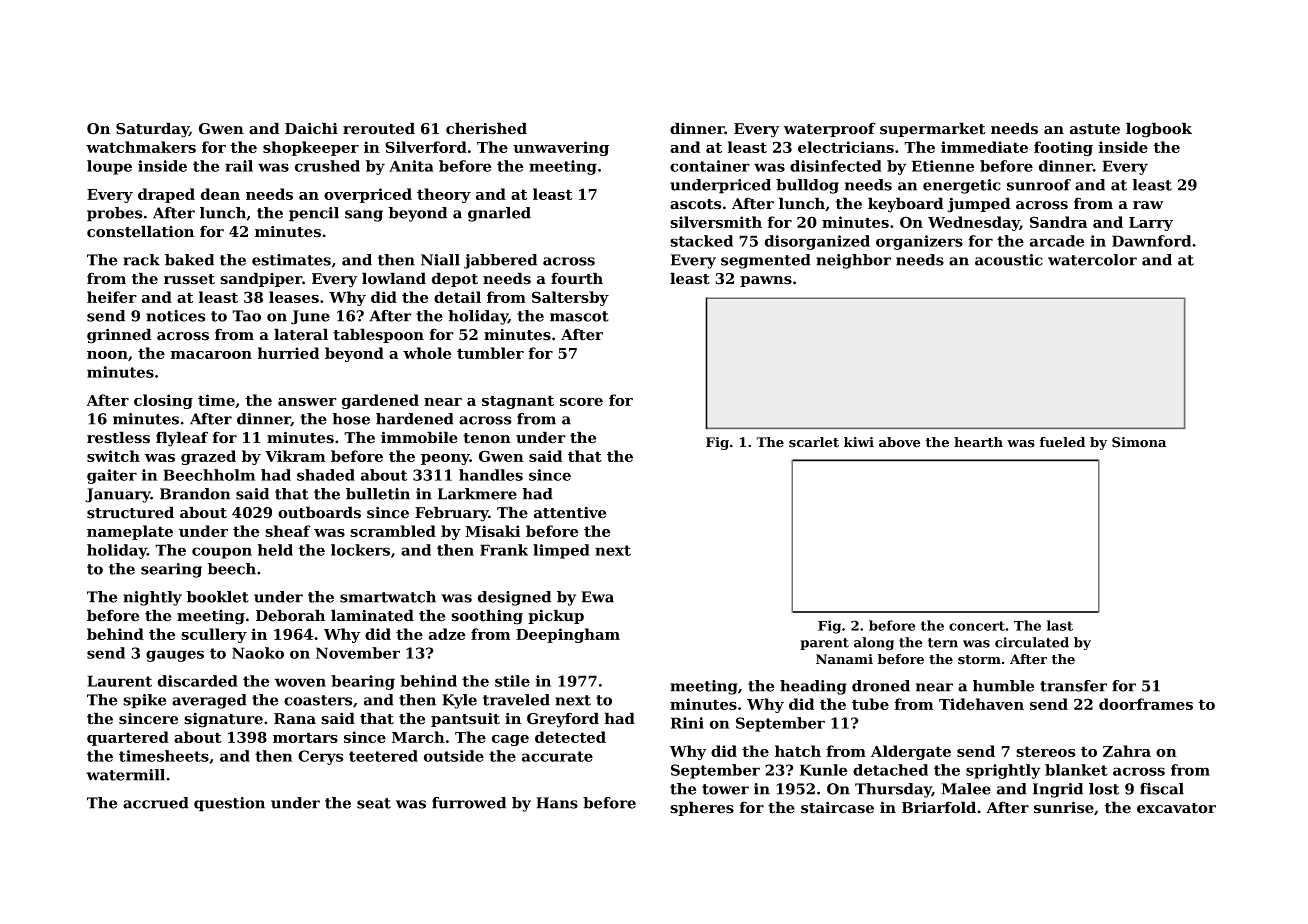  What do you see at coordinates (766, 261) in the screenshot?
I see `segmented` at bounding box center [766, 261].
